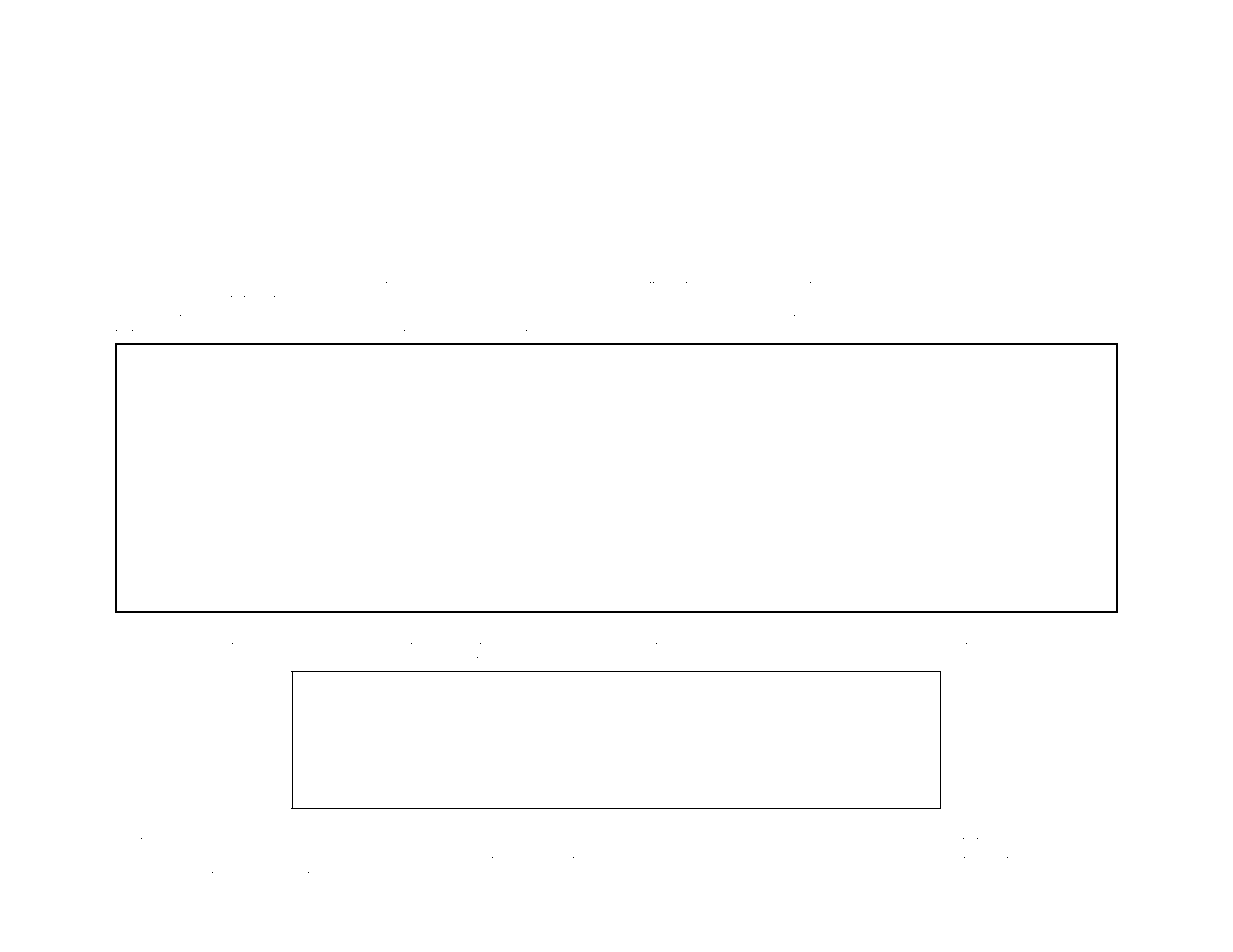 Image resolution: width=1233 pixels, height=952 pixels. I want to click on After, so click(734, 819).
